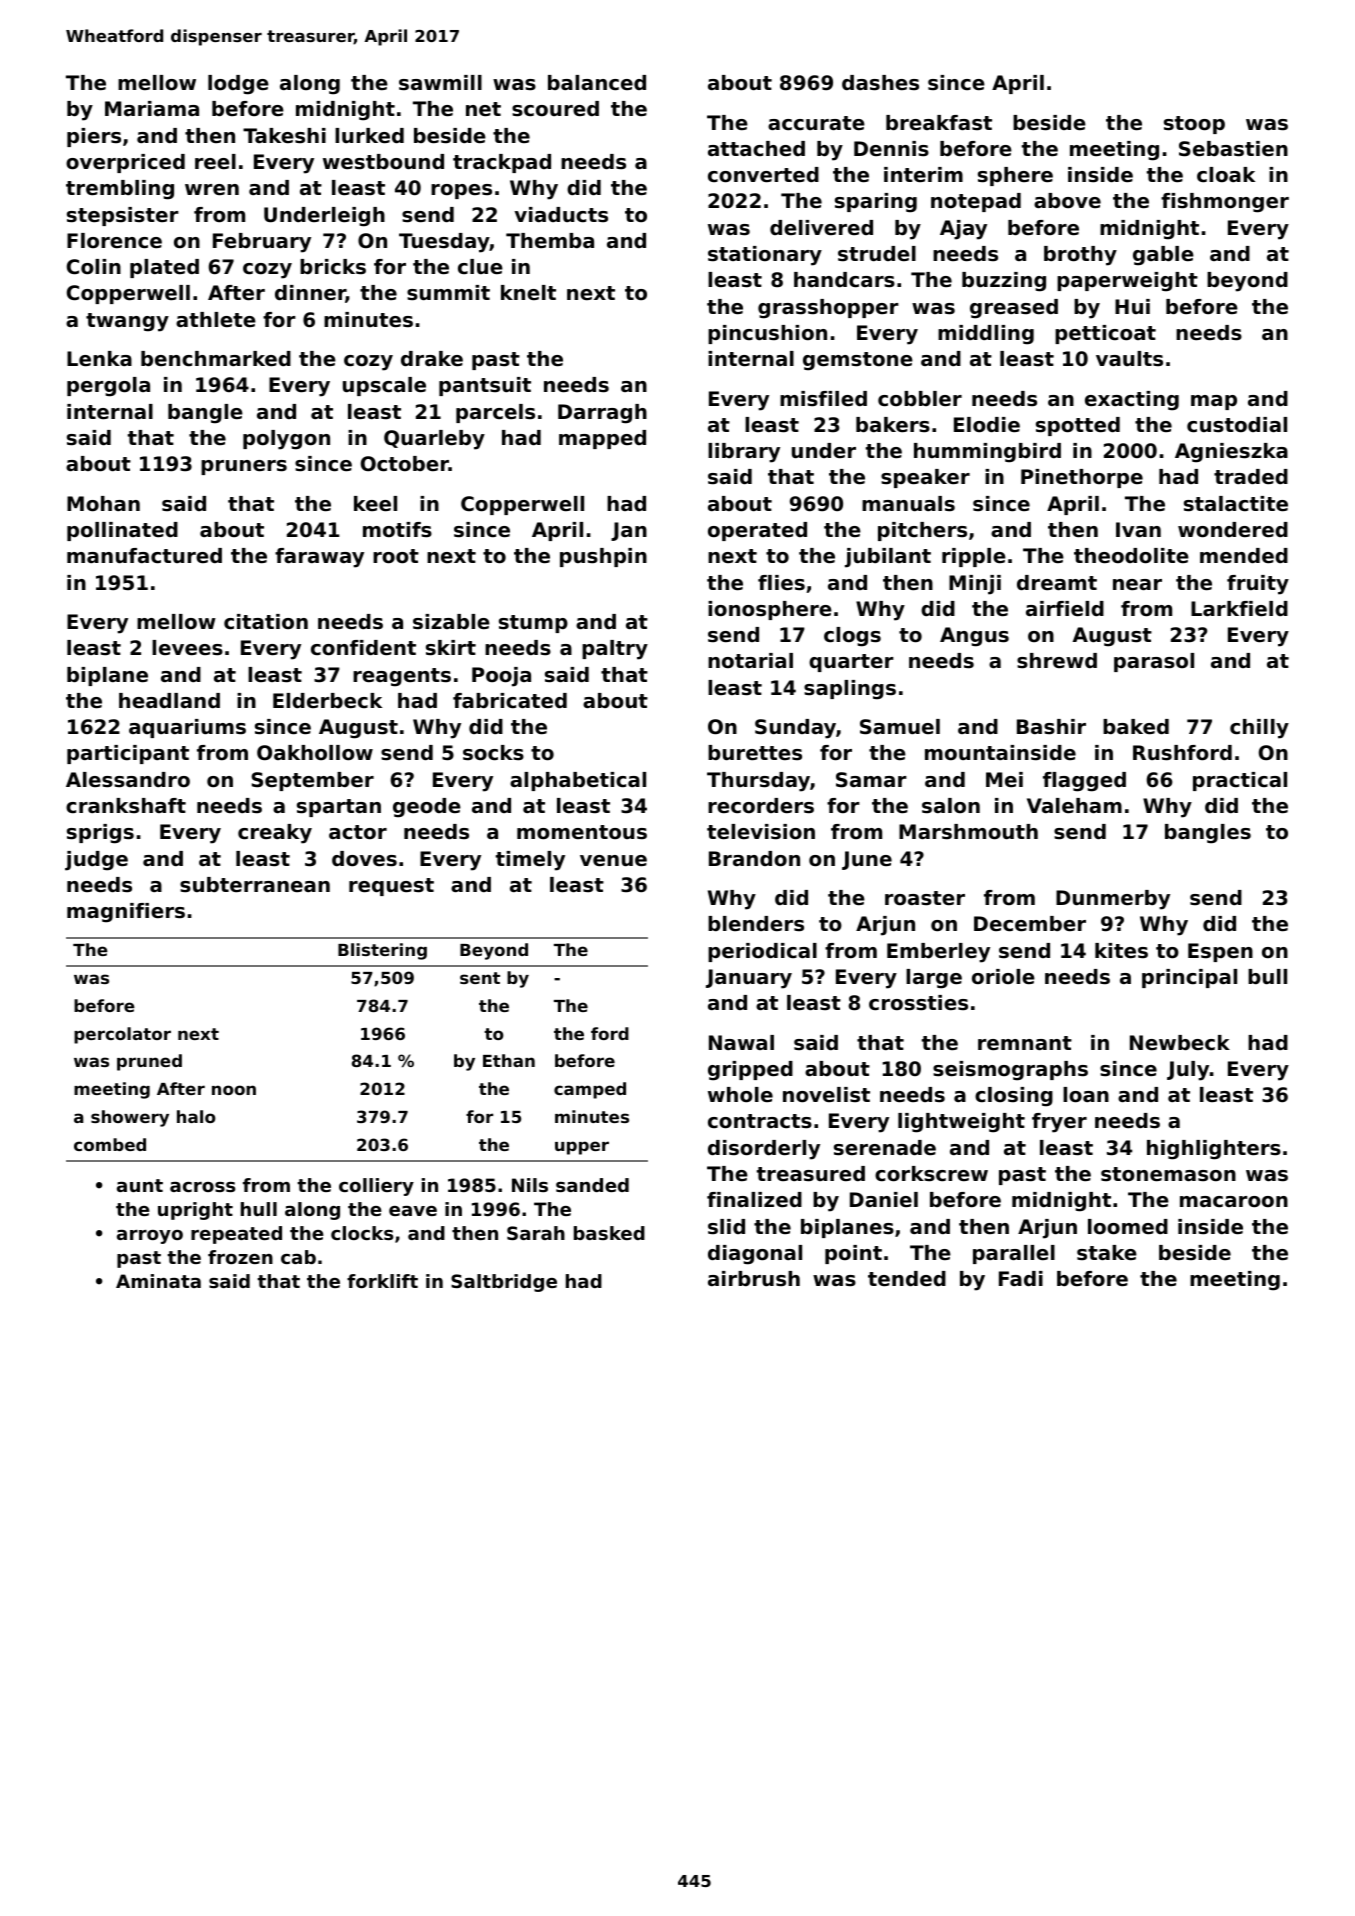 This screenshot has height=1916, width=1355. Describe the element at coordinates (1078, 426) in the screenshot. I see `spotted` at that location.
